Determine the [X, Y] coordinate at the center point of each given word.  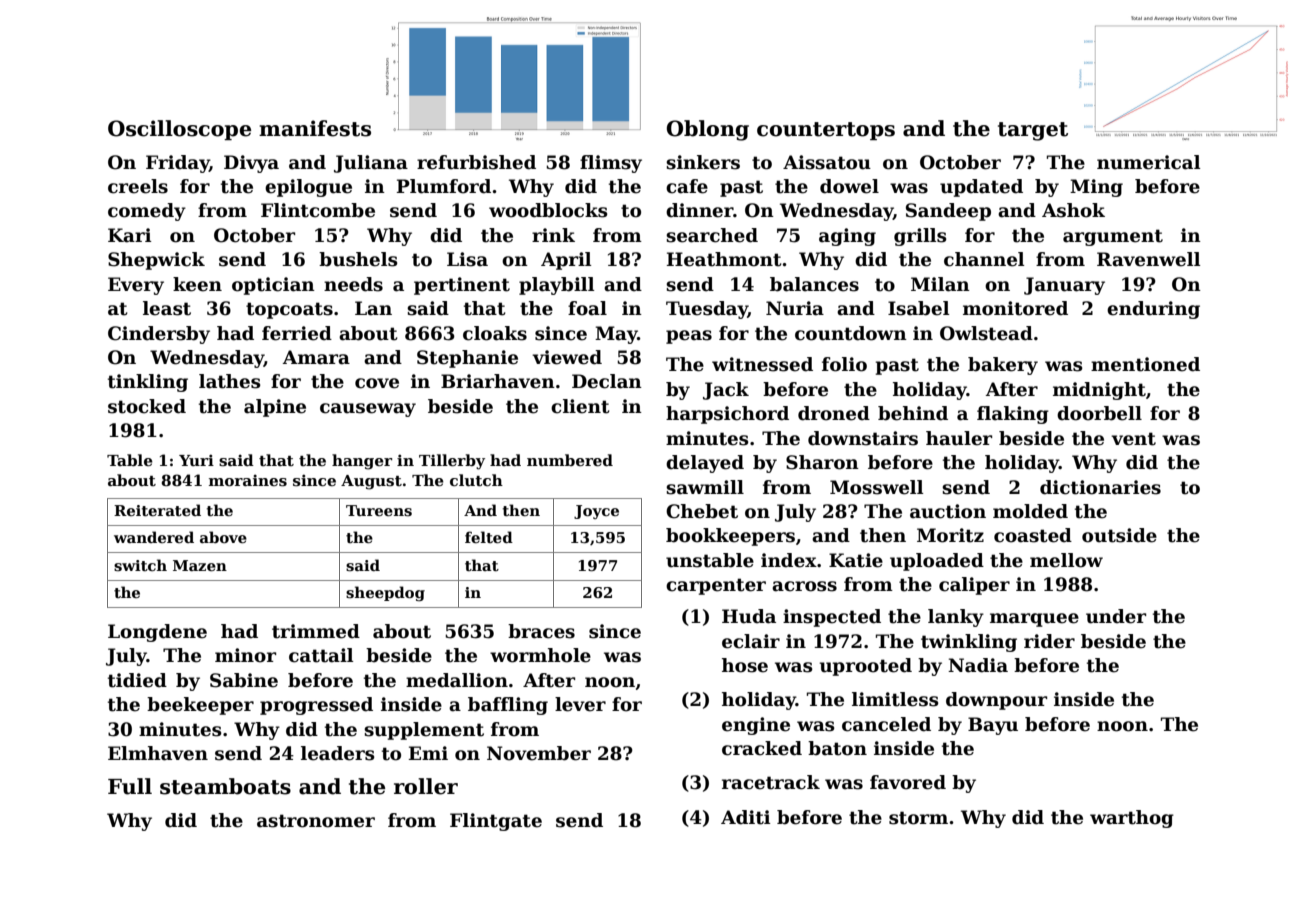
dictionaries [1100, 487]
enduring [1153, 310]
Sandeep [948, 212]
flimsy [611, 164]
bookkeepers [730, 537]
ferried [297, 333]
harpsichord [727, 415]
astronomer [316, 821]
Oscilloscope [179, 130]
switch [140, 565]
